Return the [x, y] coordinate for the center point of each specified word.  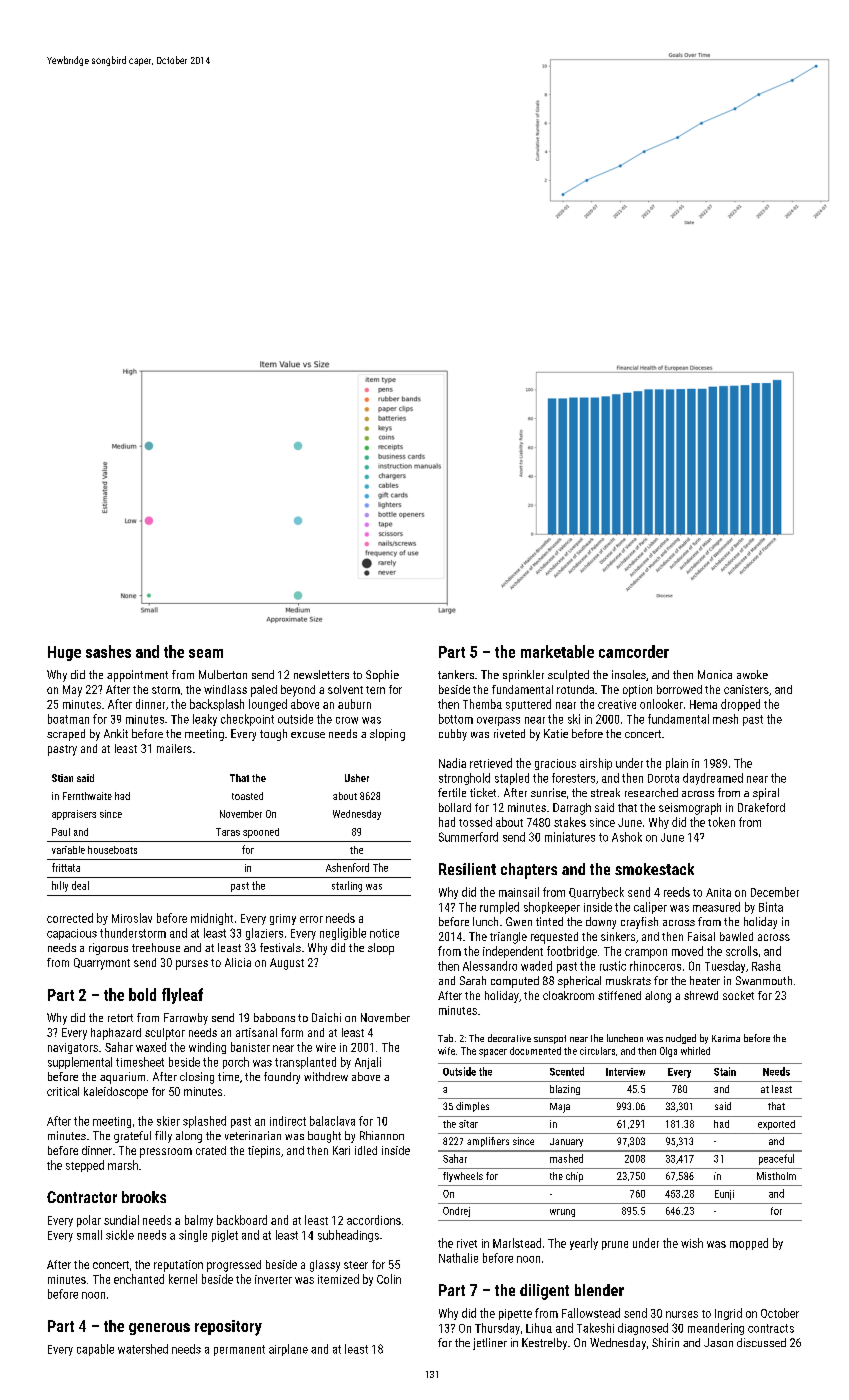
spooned [261, 833]
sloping [387, 735]
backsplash [217, 705]
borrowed [679, 689]
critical [63, 1091]
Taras [228, 832]
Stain [725, 1071]
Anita [718, 892]
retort [120, 1018]
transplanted [305, 1063]
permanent [239, 1350]
